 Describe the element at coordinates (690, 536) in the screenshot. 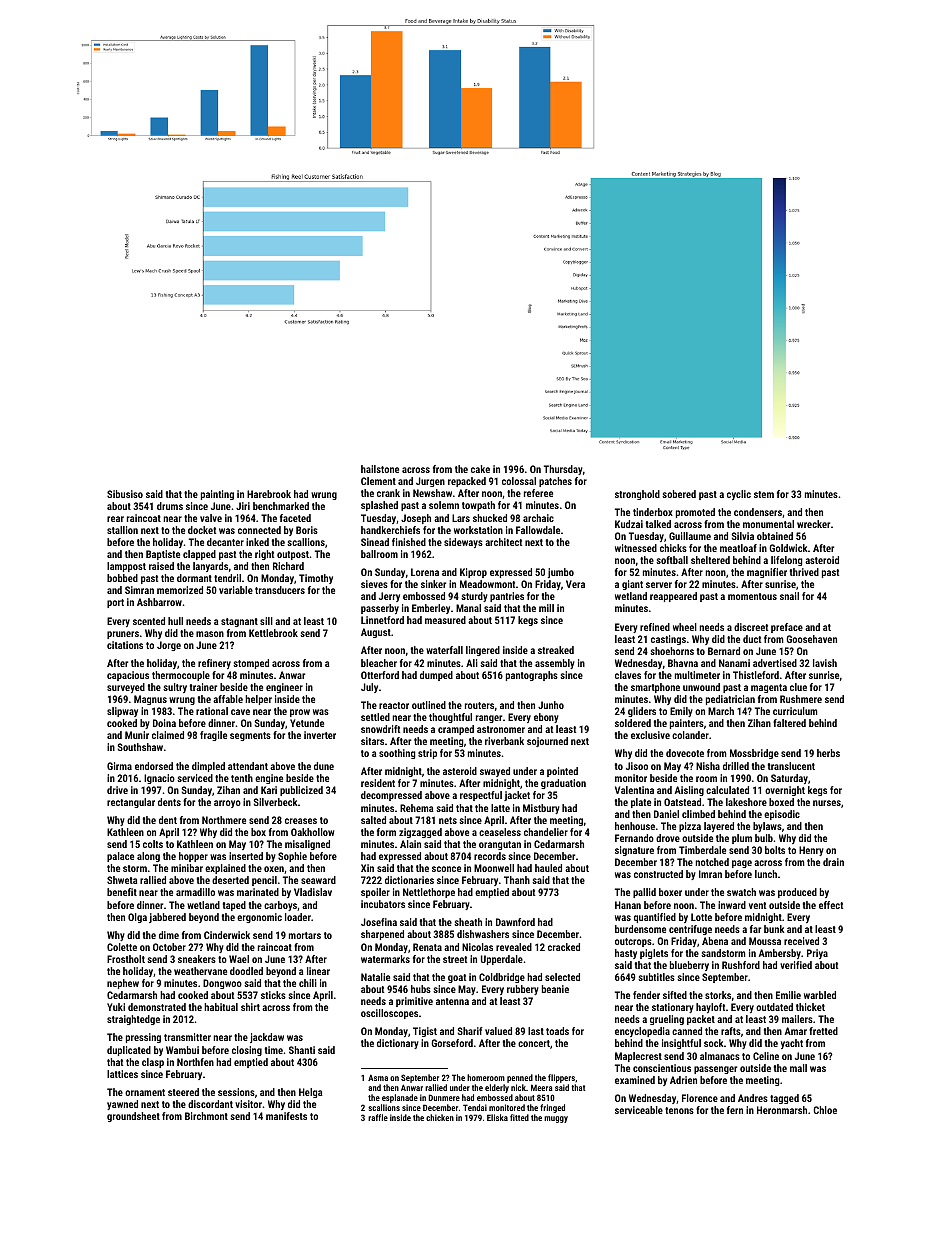

I see `Guillaume` at that location.
